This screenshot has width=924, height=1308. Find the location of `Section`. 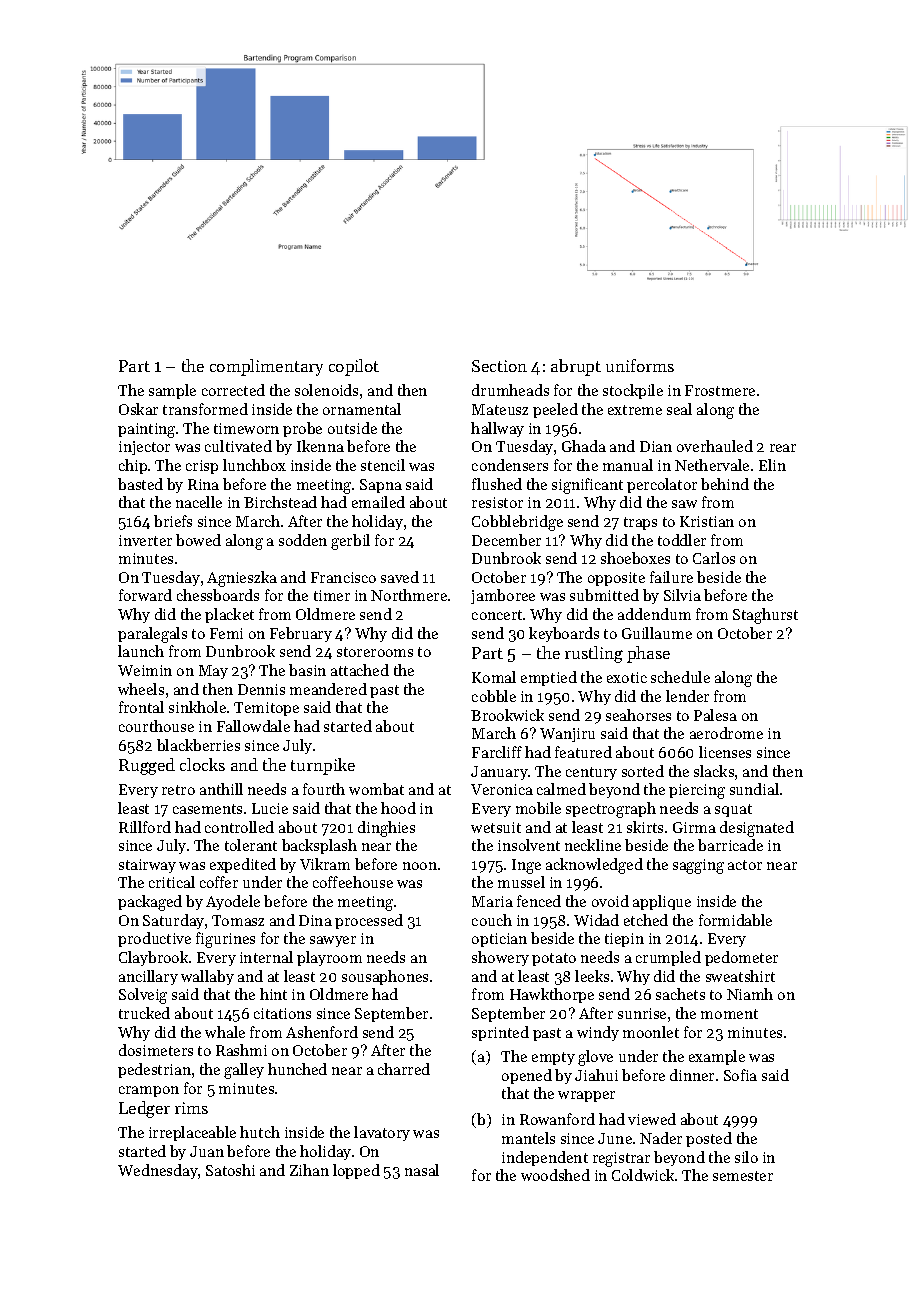

Section is located at coordinates (499, 366).
